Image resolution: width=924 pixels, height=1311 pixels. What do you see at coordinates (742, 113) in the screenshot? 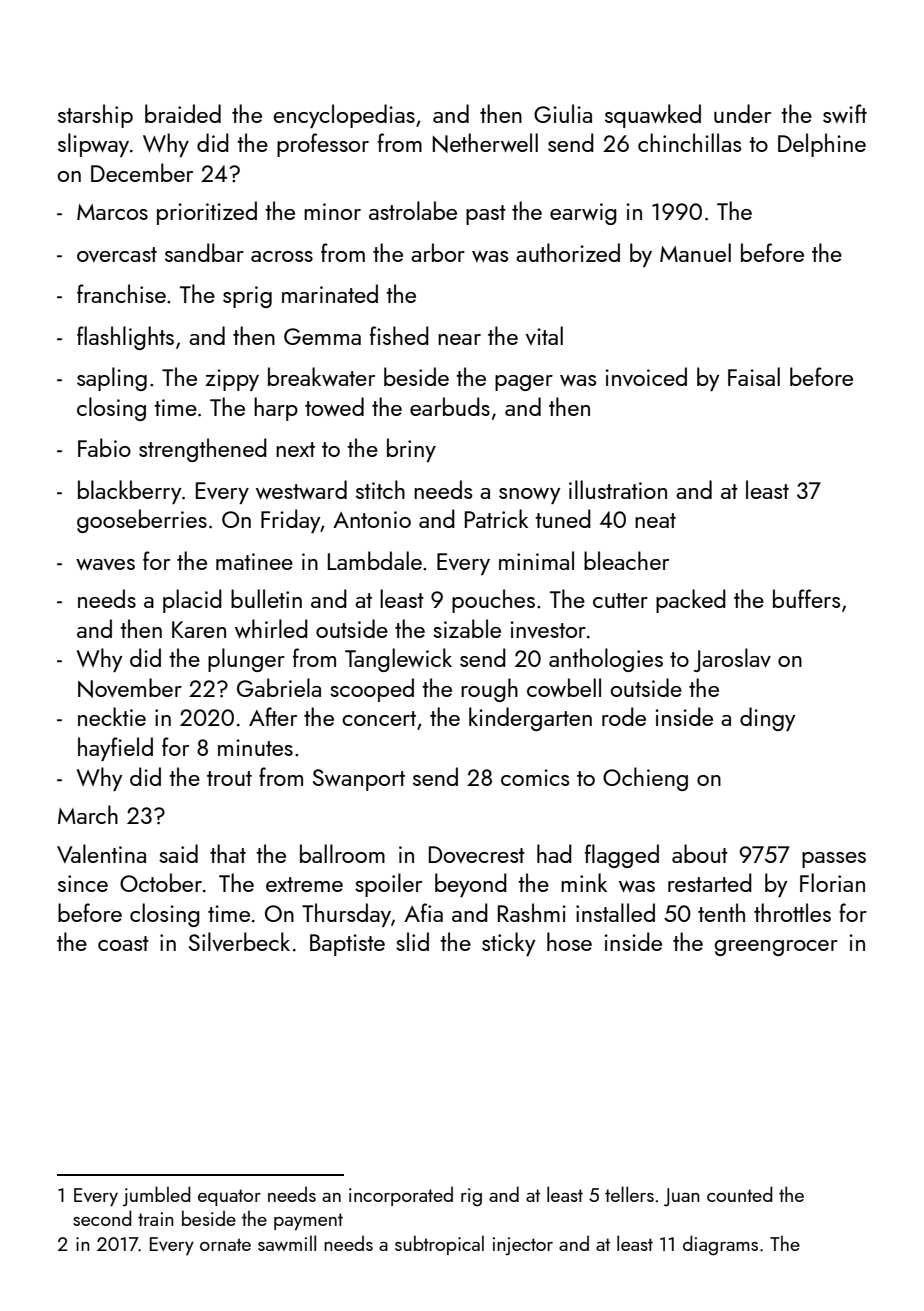
I see `under` at bounding box center [742, 113].
